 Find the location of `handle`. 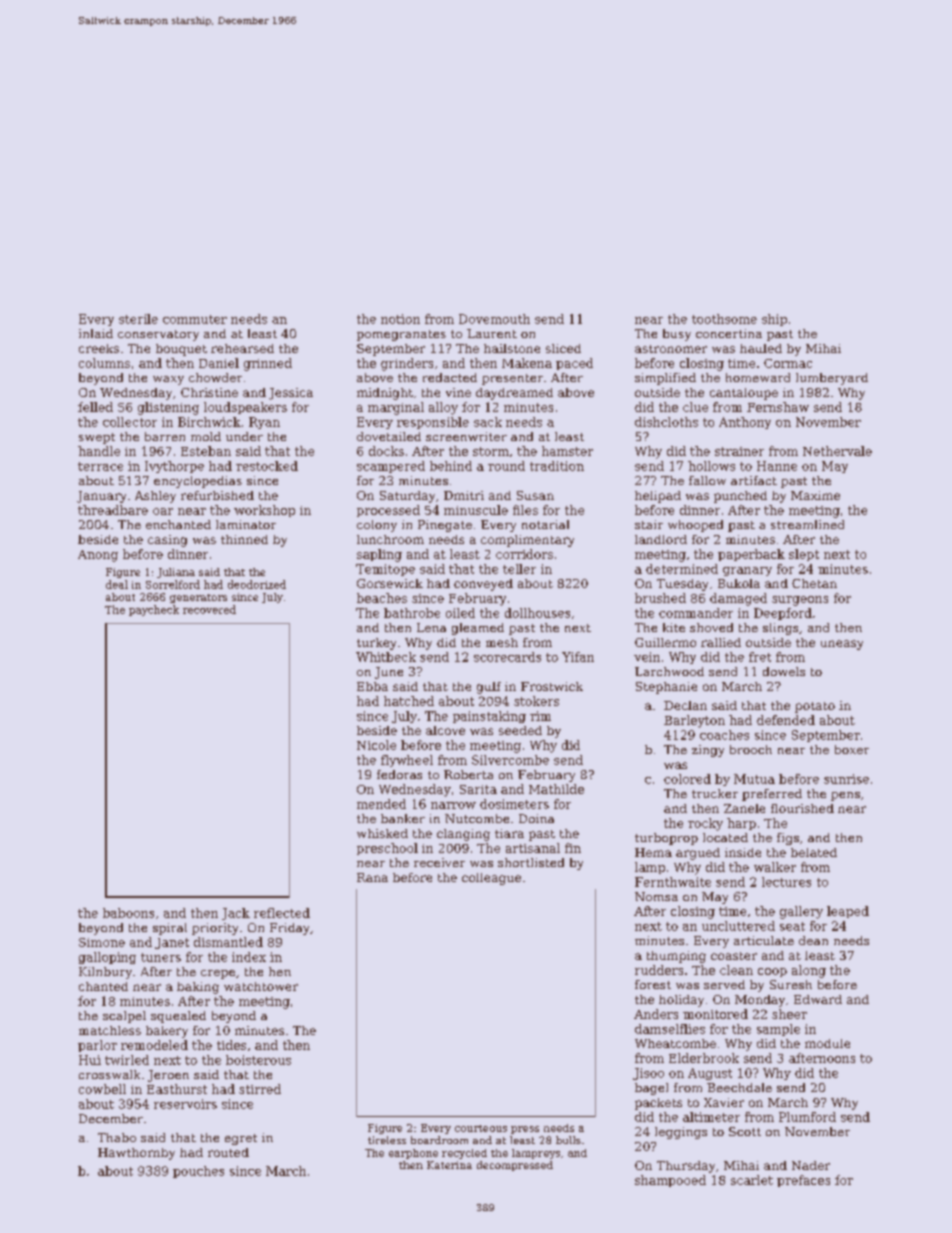

handle is located at coordinates (99, 451).
